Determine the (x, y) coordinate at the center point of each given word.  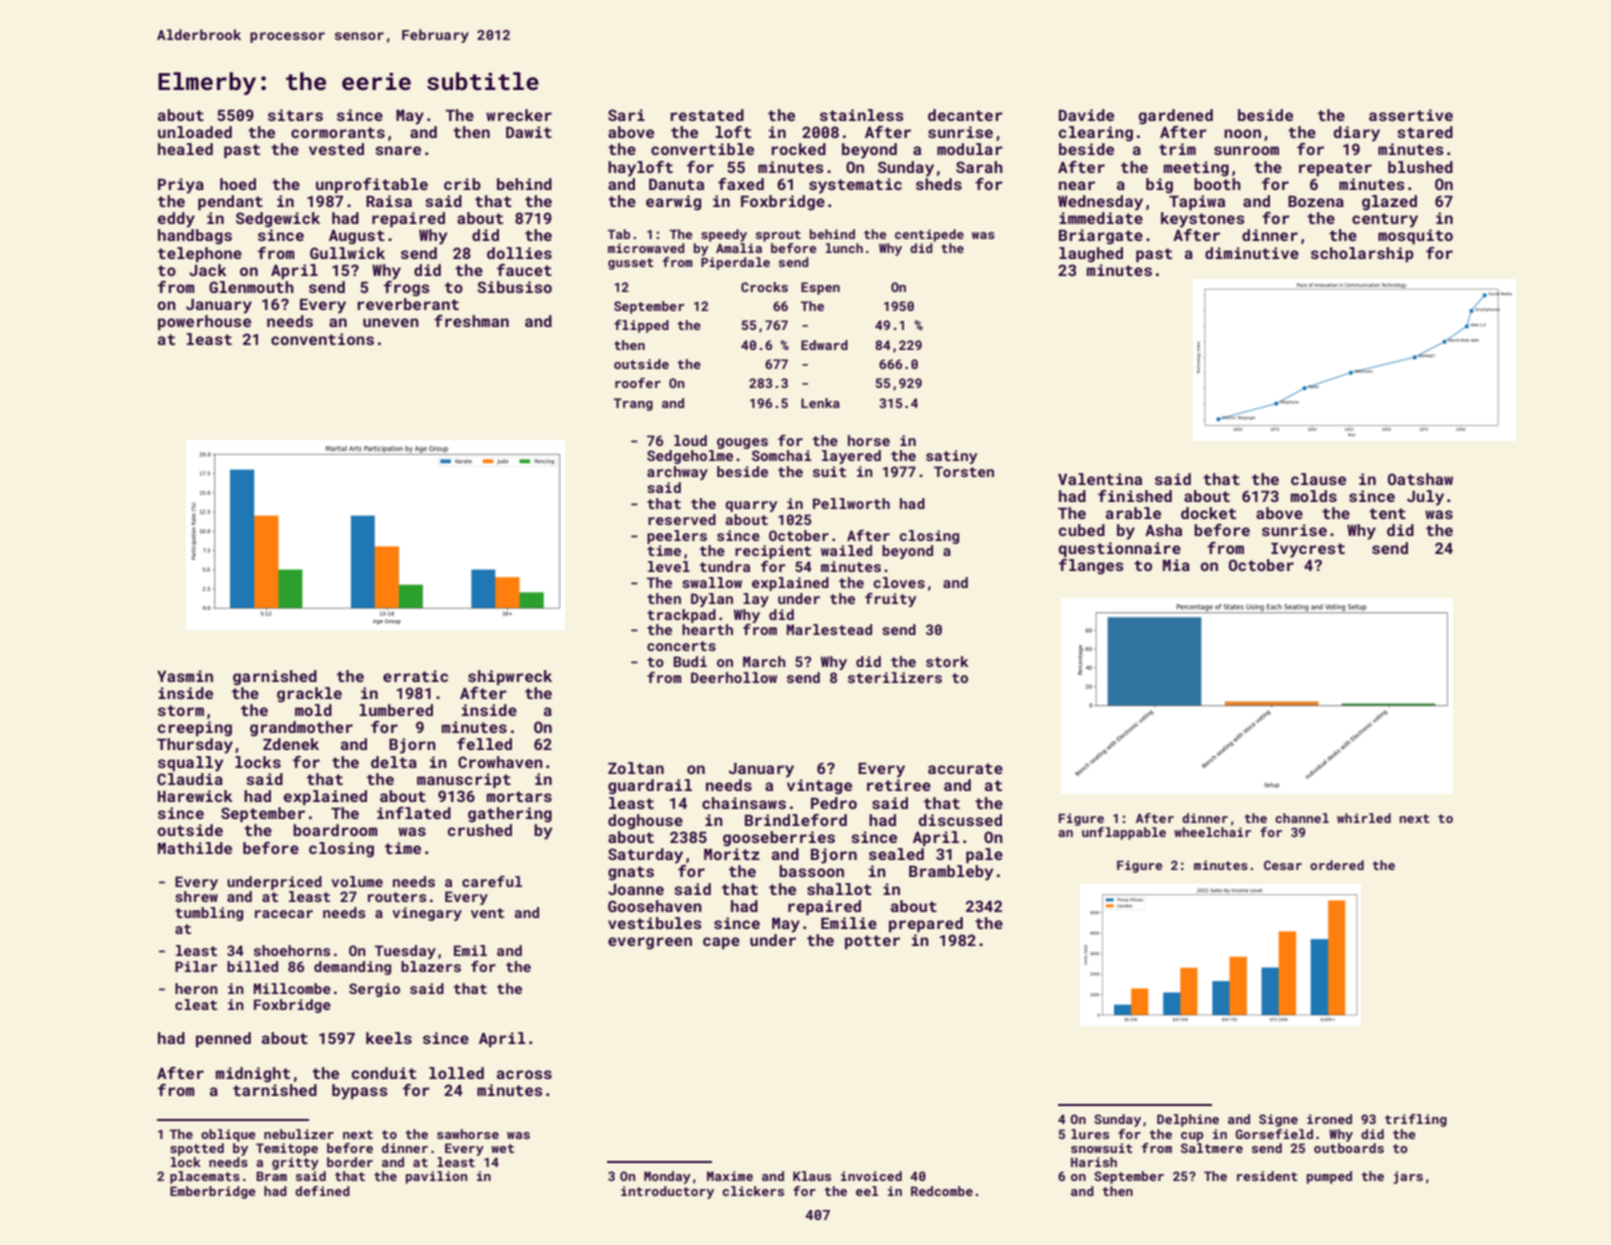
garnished (275, 678)
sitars (295, 115)
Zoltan (636, 768)
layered (851, 457)
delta (394, 762)
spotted (197, 1149)
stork (947, 661)
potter (872, 942)
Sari (626, 115)
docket (1208, 513)
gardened (1176, 117)
